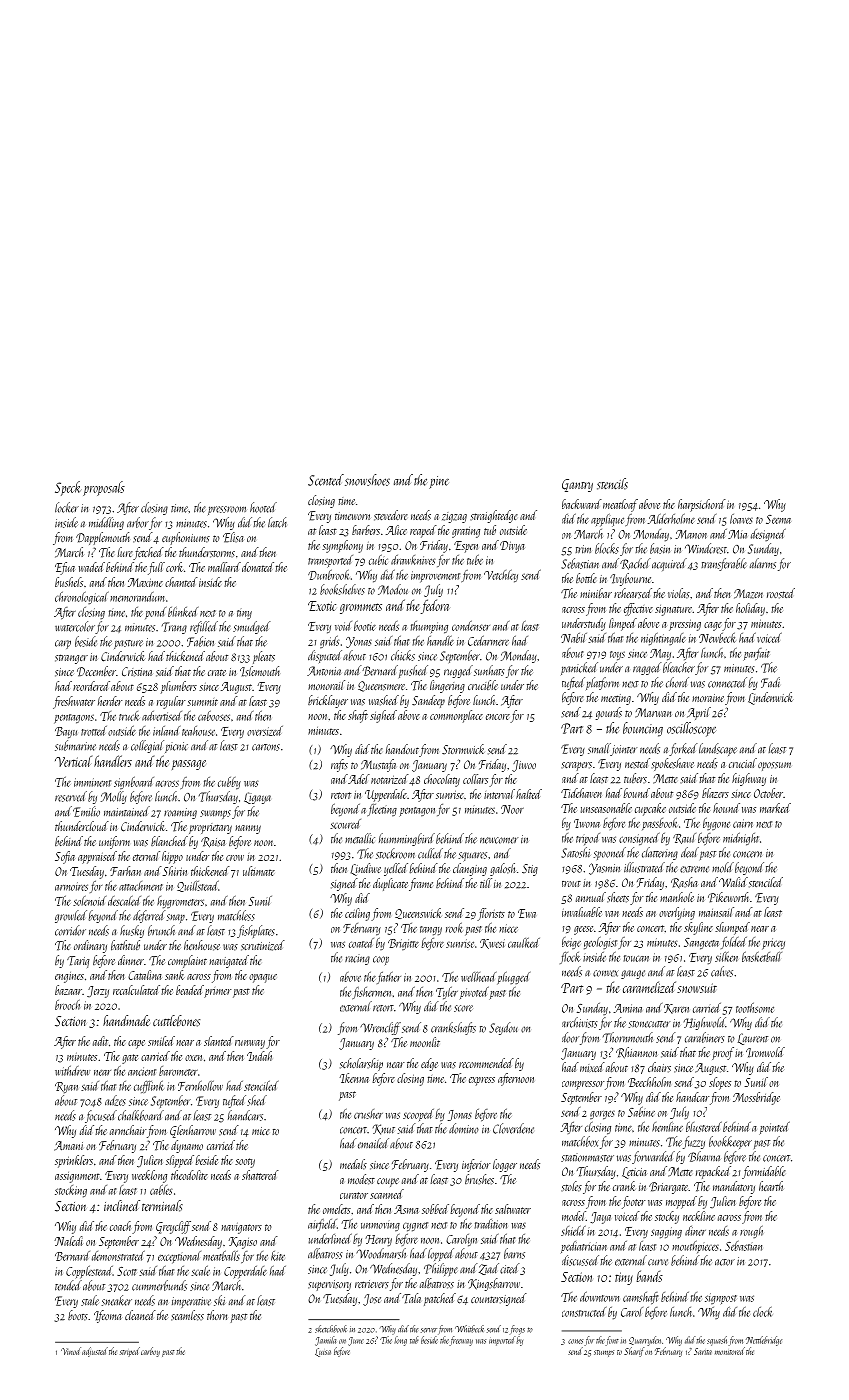  Describe the element at coordinates (439, 482) in the page. I see `pine` at that location.
